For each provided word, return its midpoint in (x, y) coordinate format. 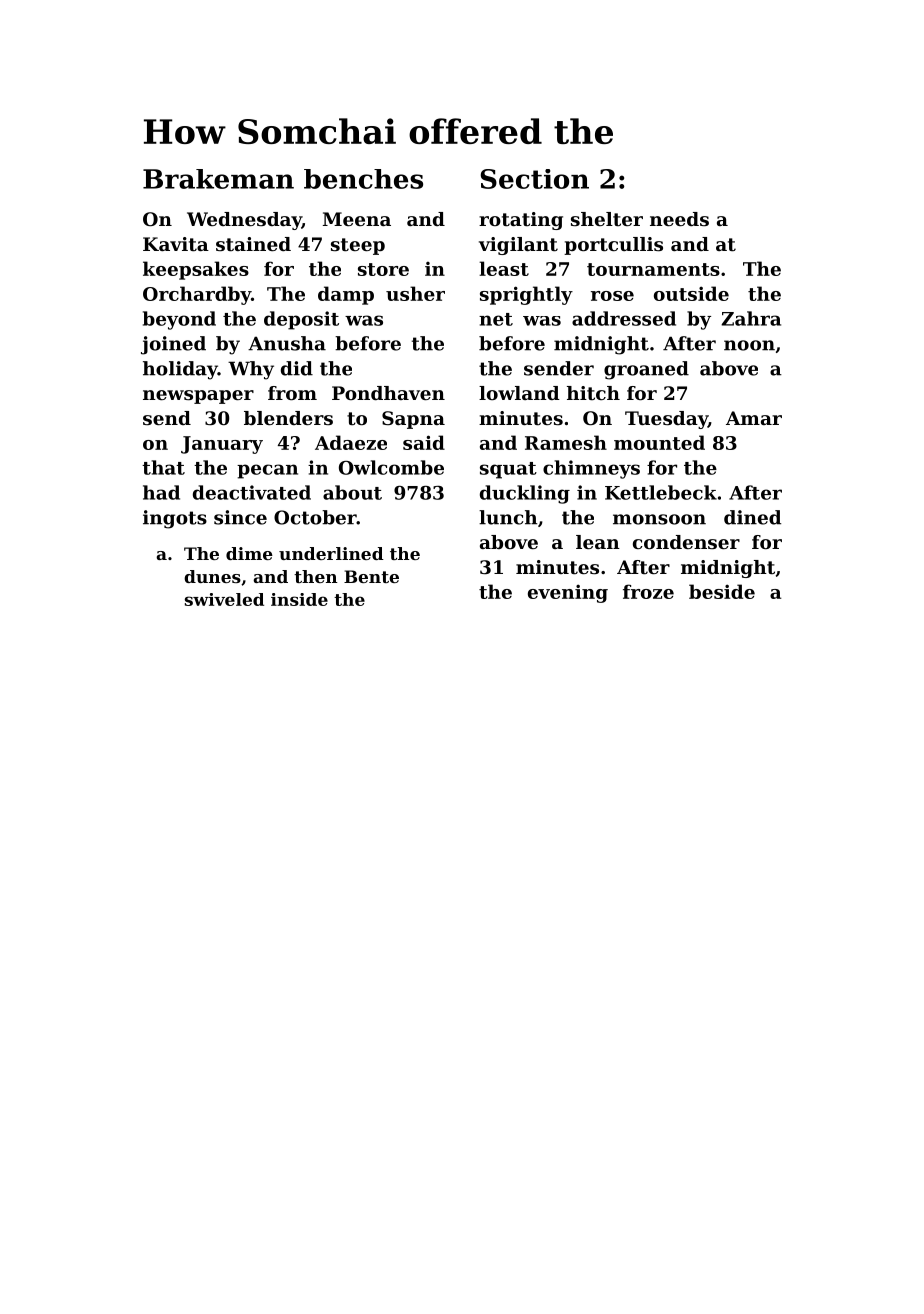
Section (535, 179)
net (496, 319)
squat (508, 470)
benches (363, 179)
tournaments (653, 269)
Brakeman (218, 179)
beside (722, 591)
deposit (301, 320)
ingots (175, 519)
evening (568, 593)
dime (249, 553)
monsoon (659, 519)
